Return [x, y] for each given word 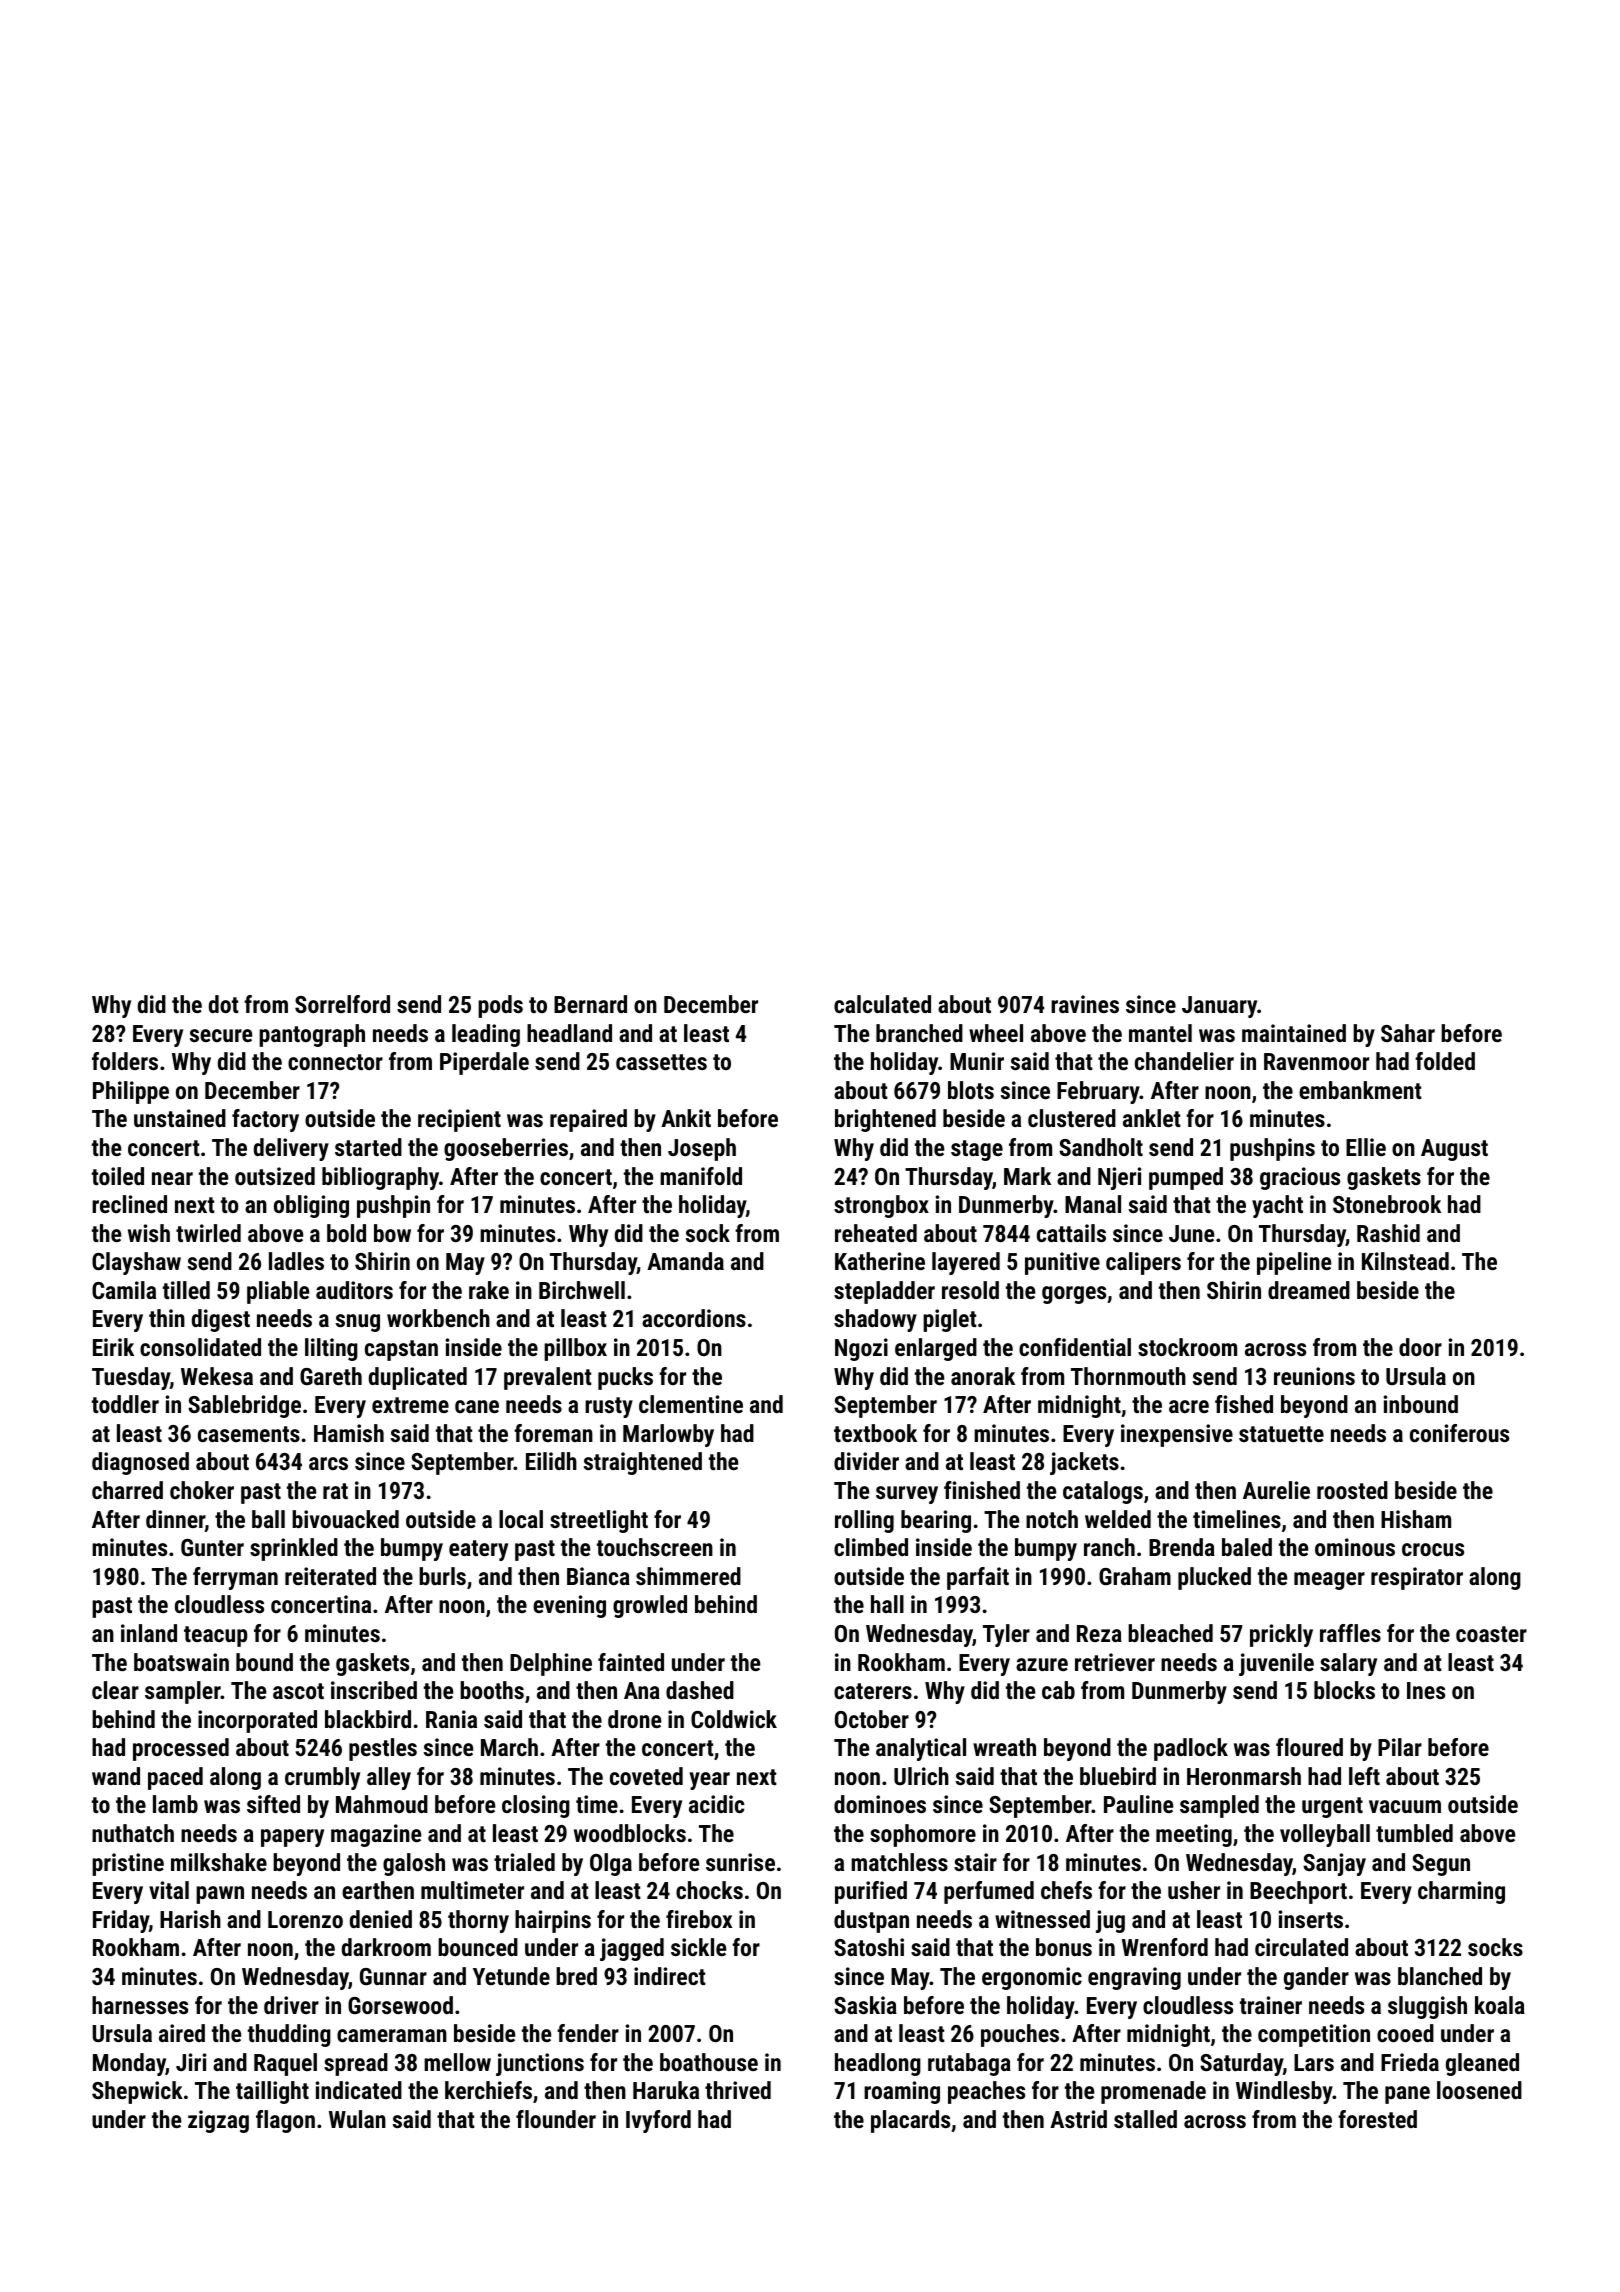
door [1420, 1347]
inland [149, 1633]
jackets [1084, 1463]
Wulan [357, 2119]
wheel [996, 1033]
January [1220, 1007]
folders [125, 1061]
